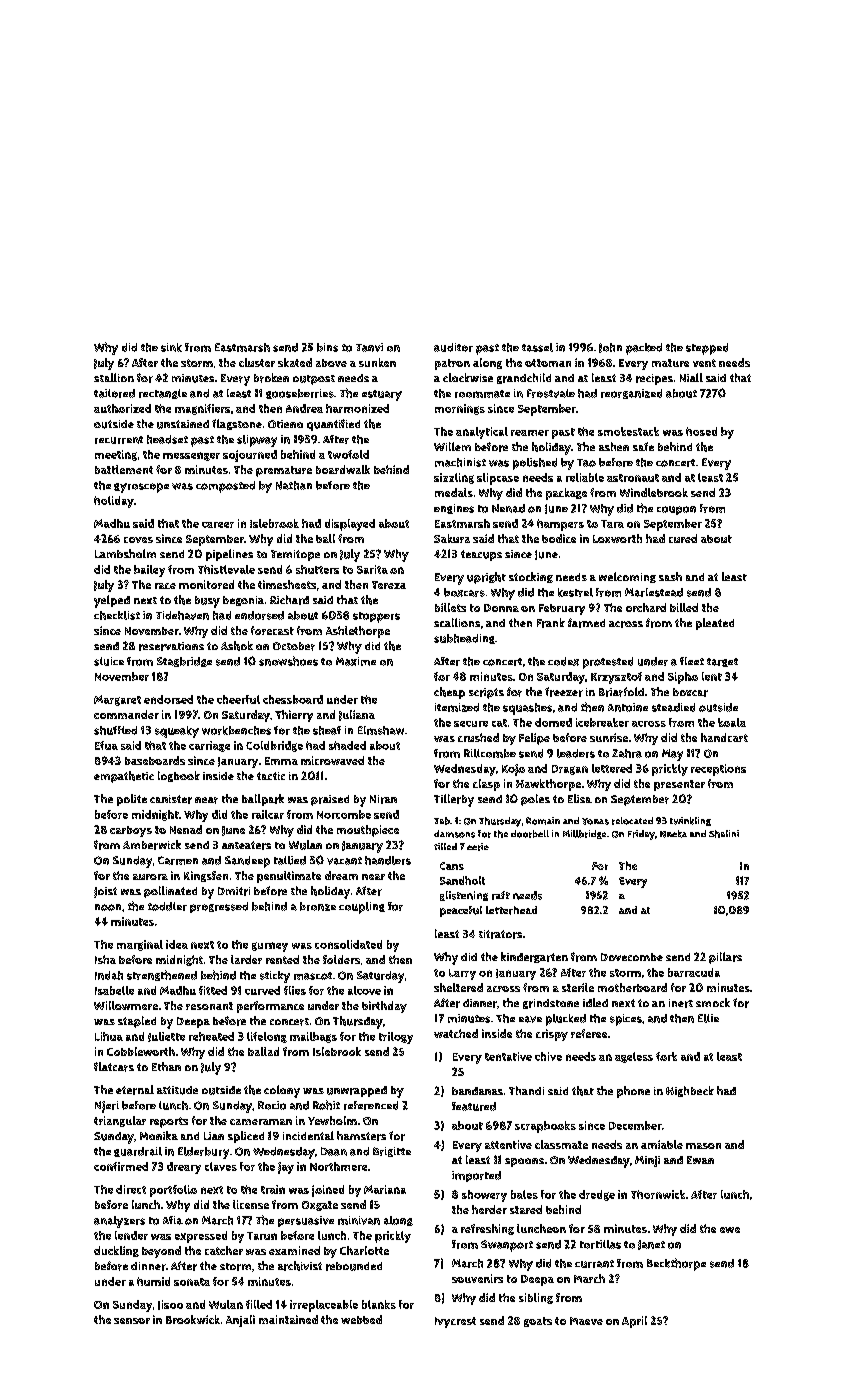 This image has height=1400, width=849. I want to click on reports, so click(169, 1122).
